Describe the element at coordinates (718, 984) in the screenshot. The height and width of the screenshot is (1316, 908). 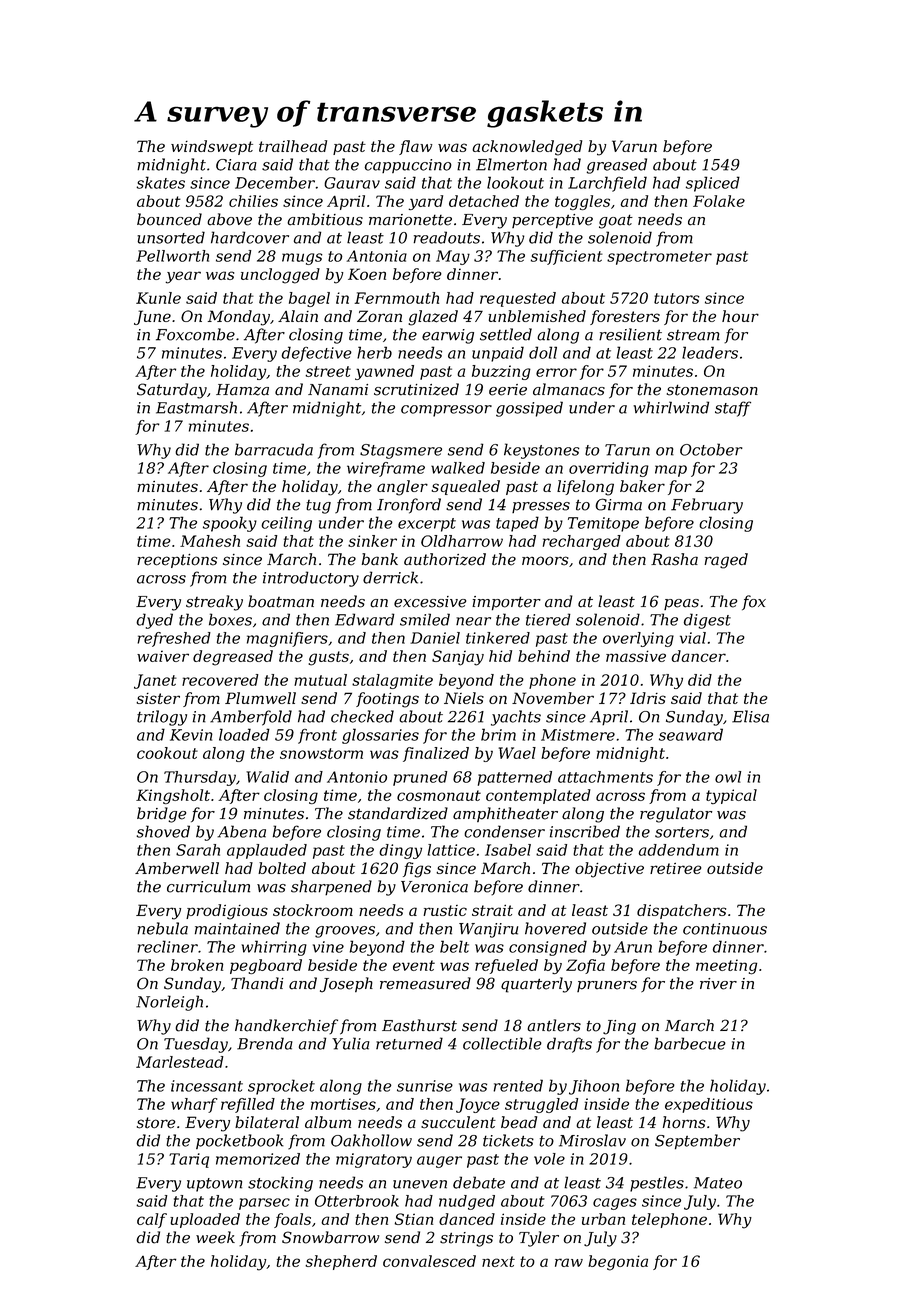
I see `river` at that location.
